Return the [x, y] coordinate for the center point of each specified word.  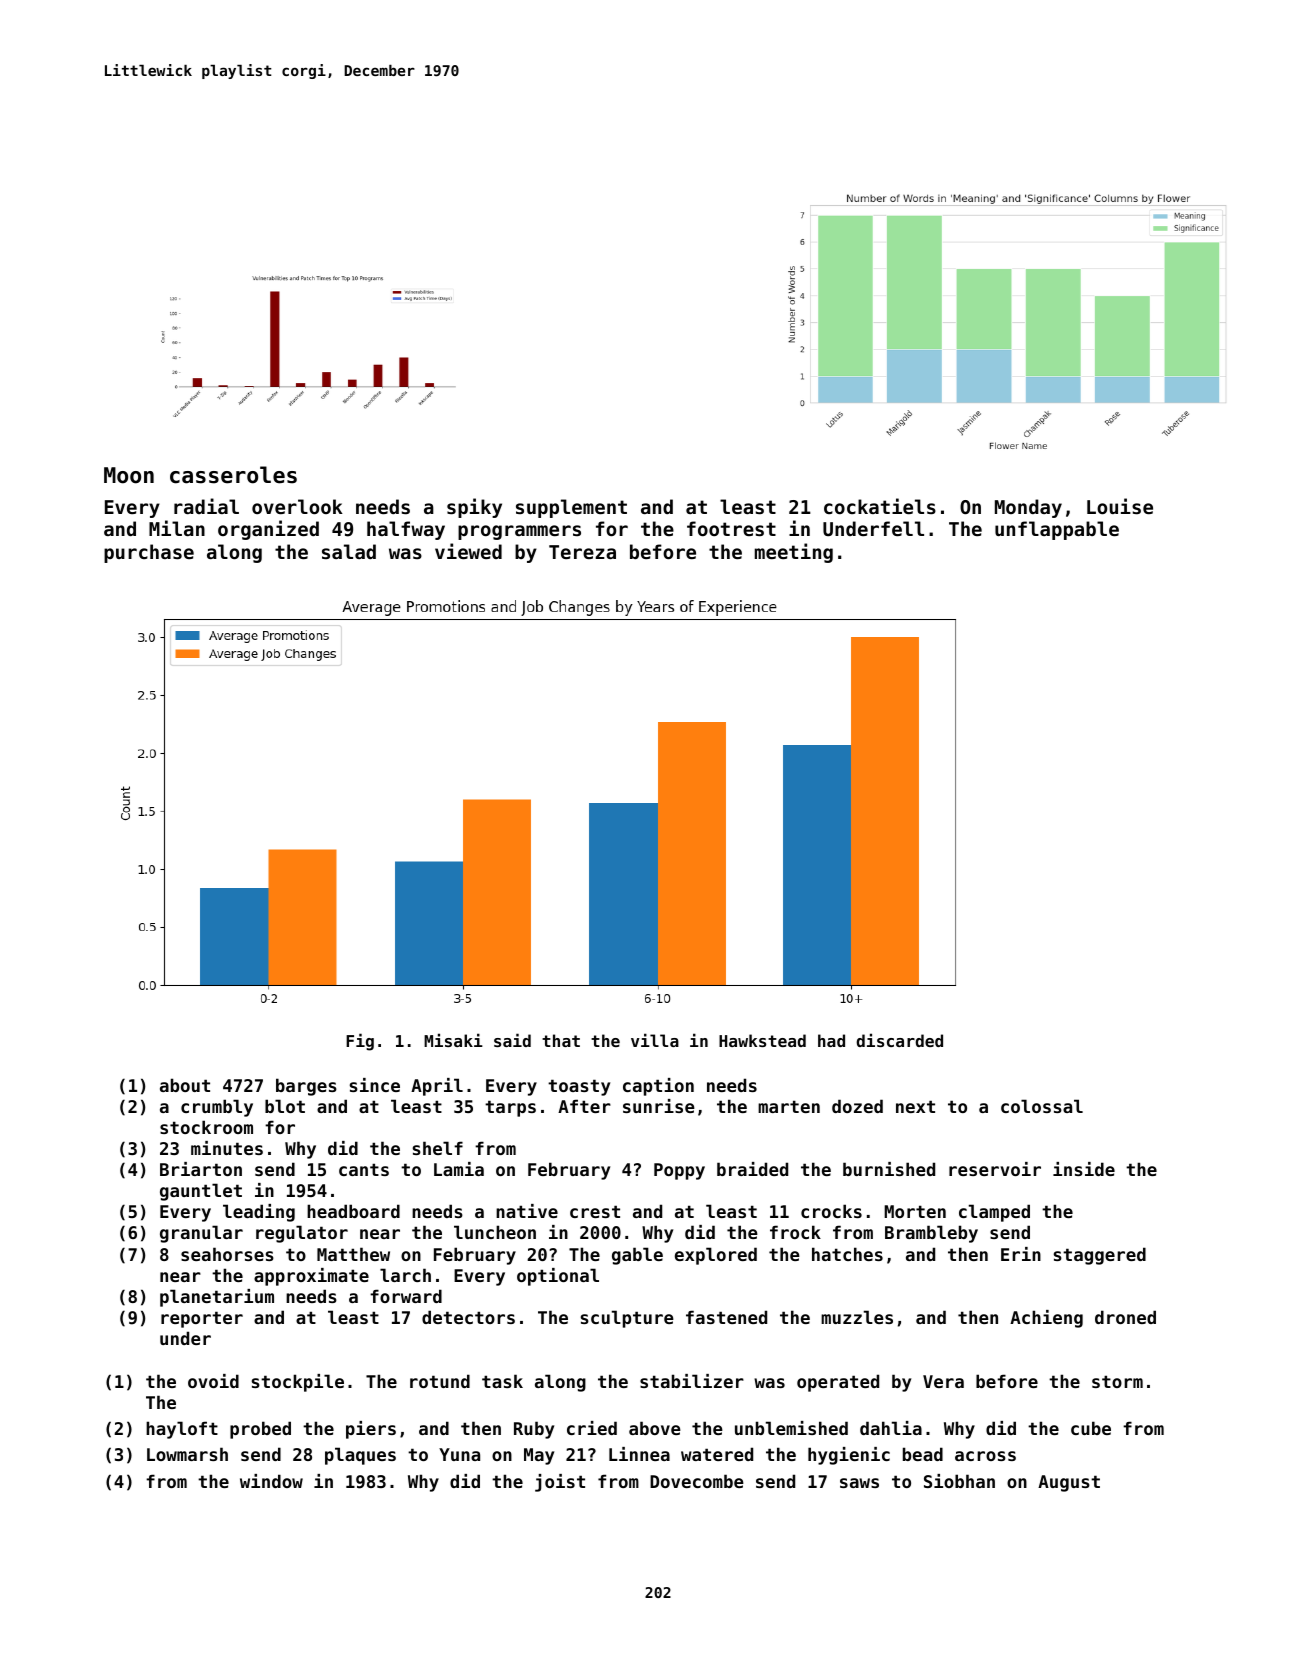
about [185, 1085]
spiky [474, 508]
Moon [129, 475]
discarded [899, 1040]
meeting [794, 553]
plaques [360, 1456]
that [561, 1040]
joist [560, 1483]
